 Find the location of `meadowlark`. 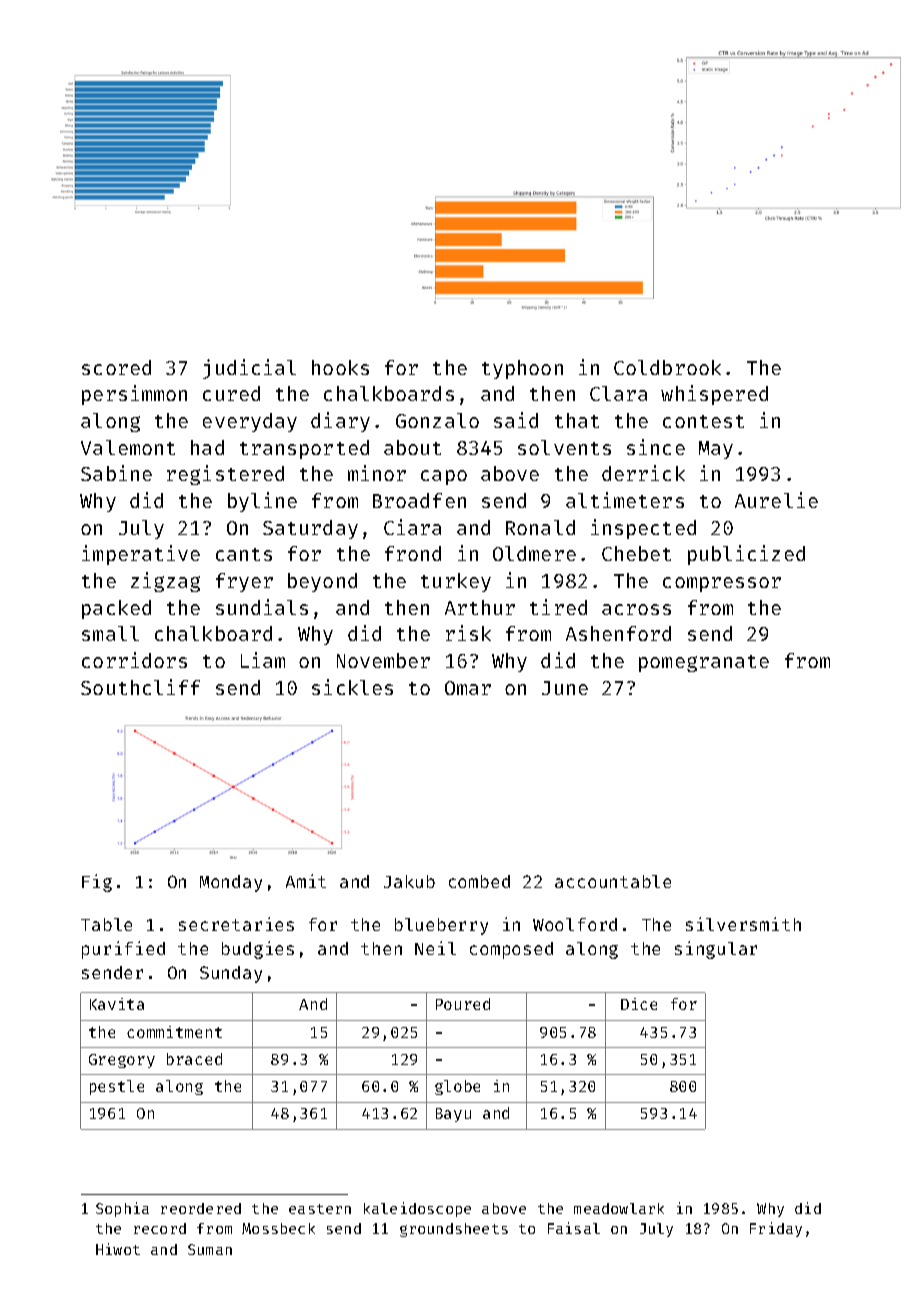

meadowlark is located at coordinates (619, 1208).
